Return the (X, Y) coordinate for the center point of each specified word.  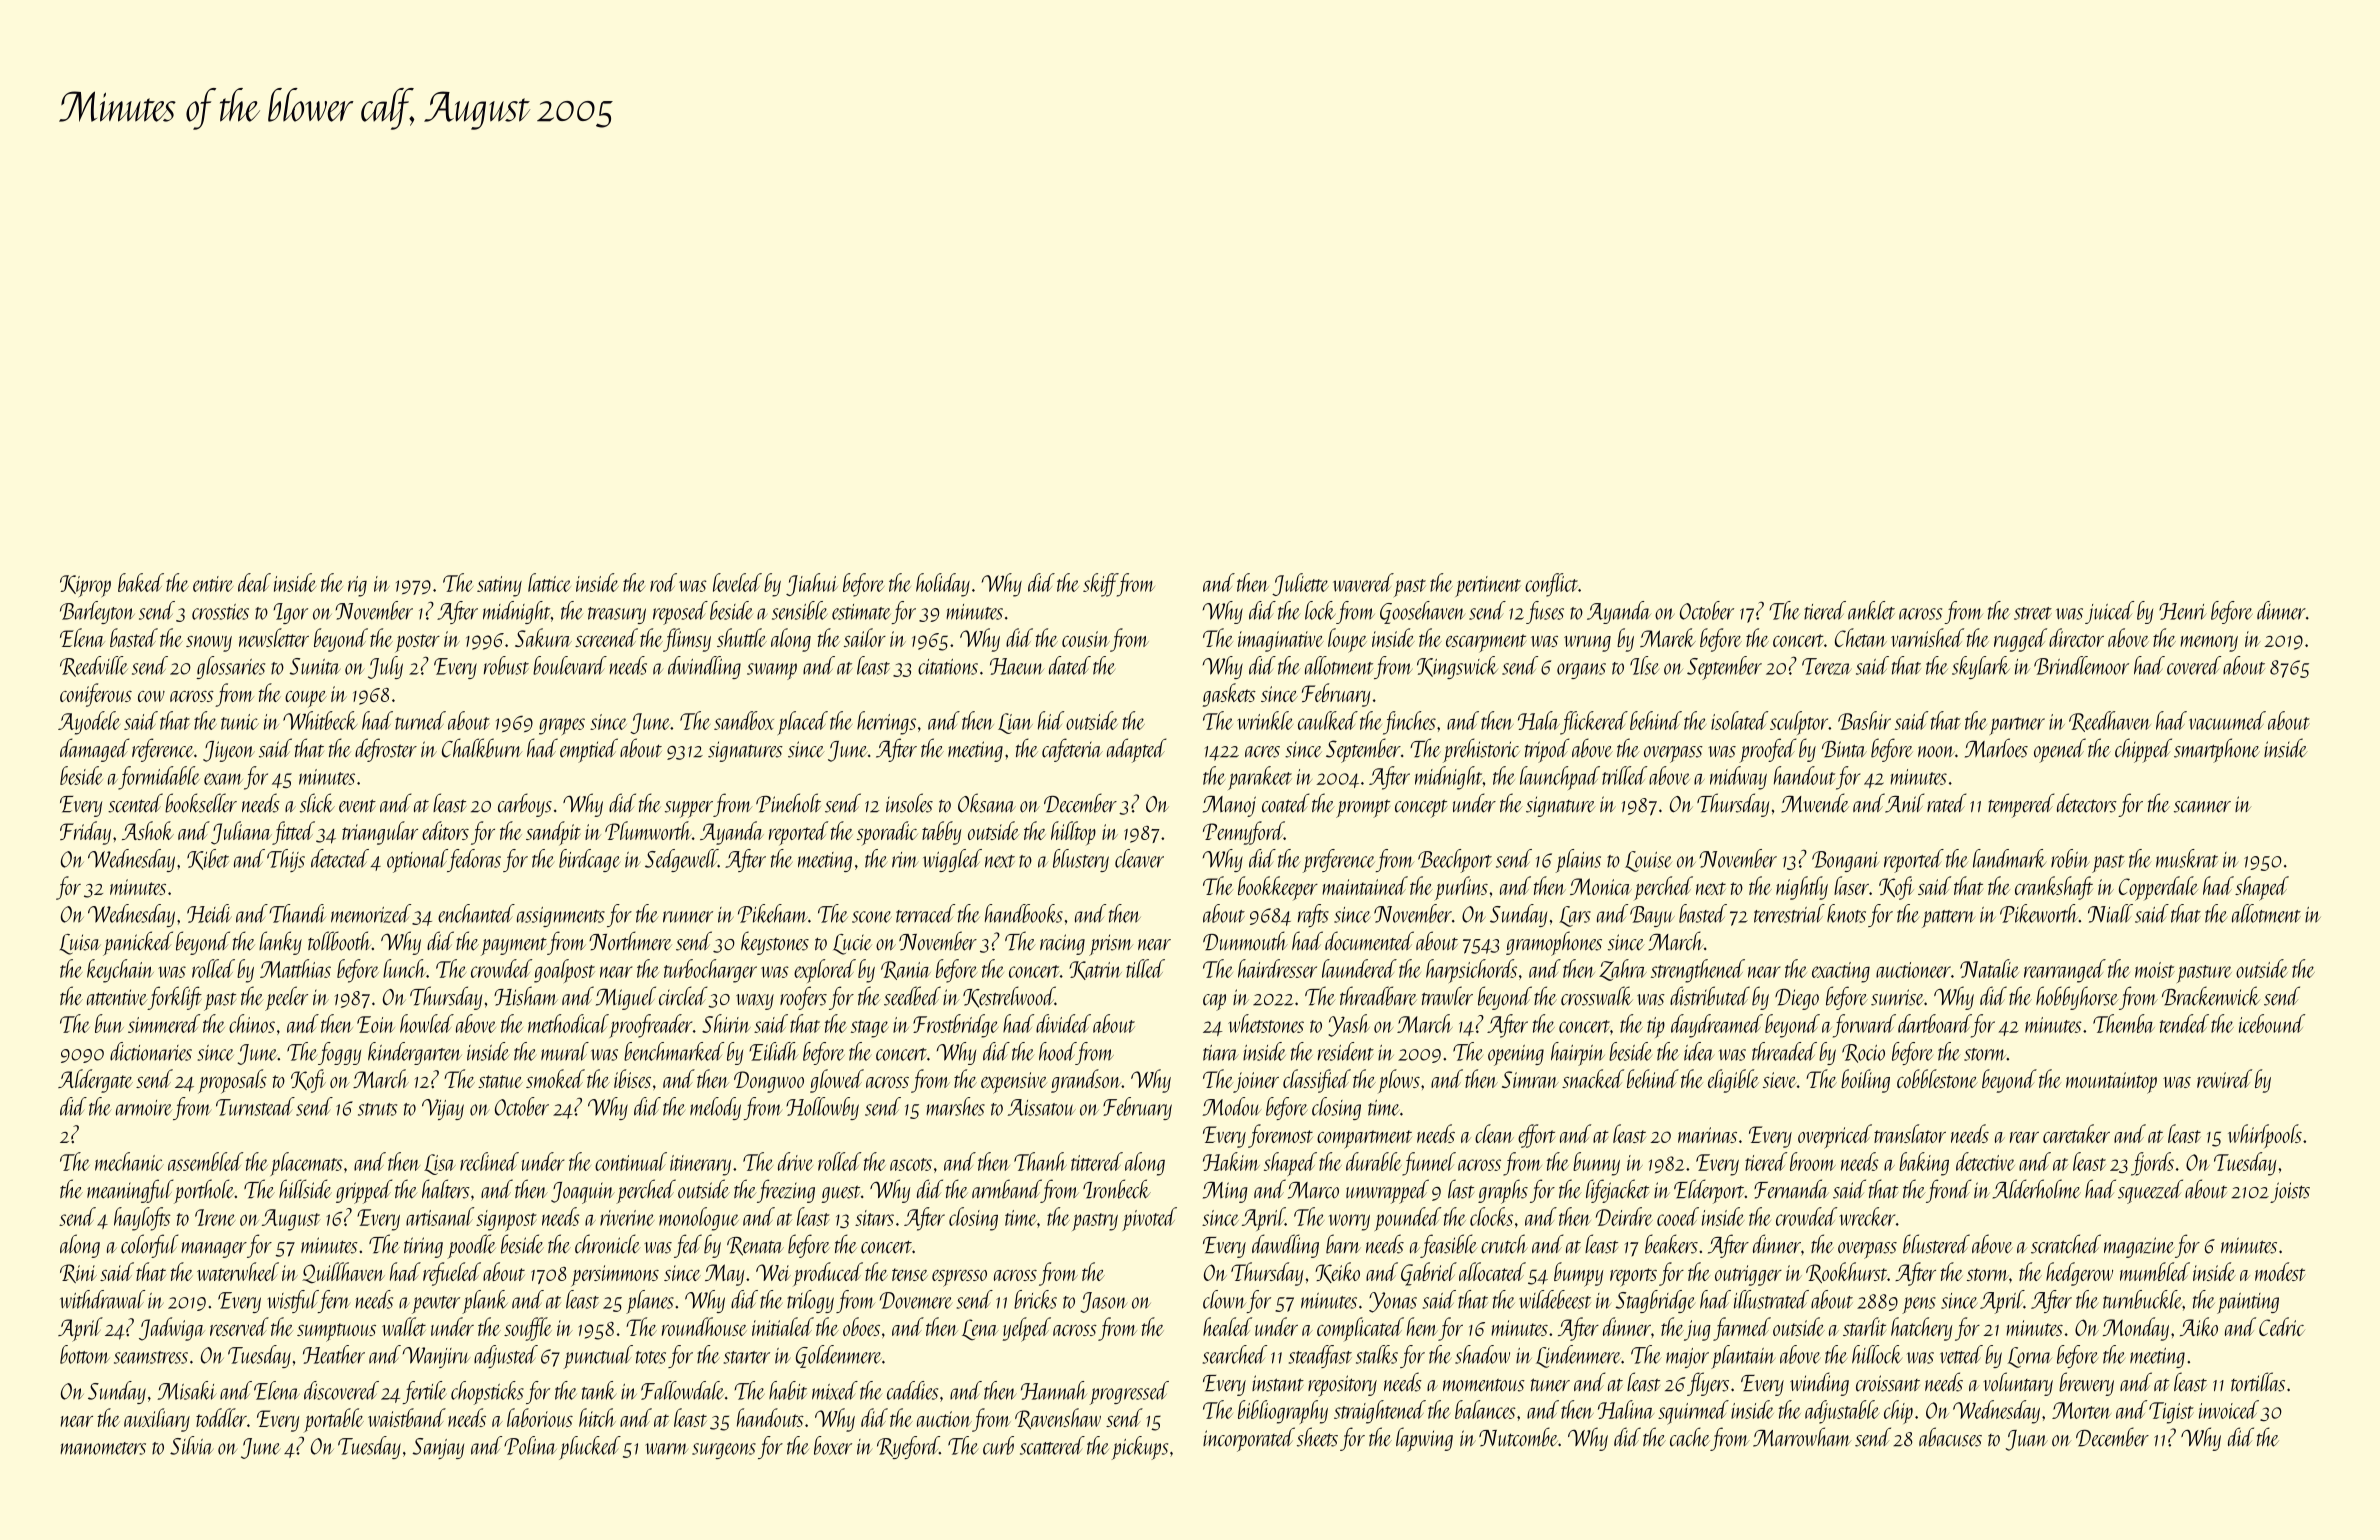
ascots (911, 1164)
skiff (1100, 585)
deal (254, 582)
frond (1949, 1191)
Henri (2182, 611)
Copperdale (2158, 888)
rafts (1313, 915)
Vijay (443, 1109)
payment (514, 946)
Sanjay (438, 1448)
